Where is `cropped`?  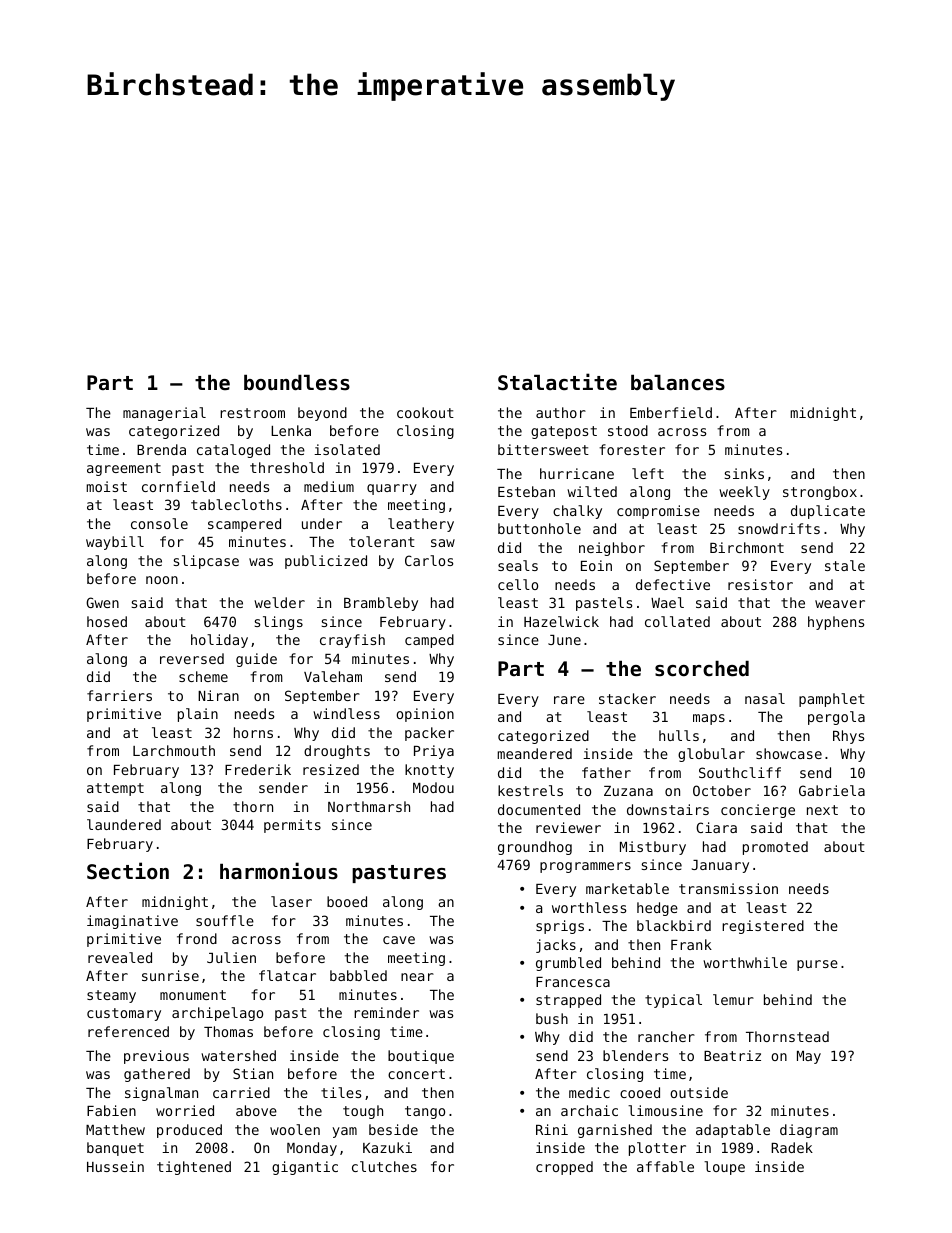
cropped is located at coordinates (564, 1168).
